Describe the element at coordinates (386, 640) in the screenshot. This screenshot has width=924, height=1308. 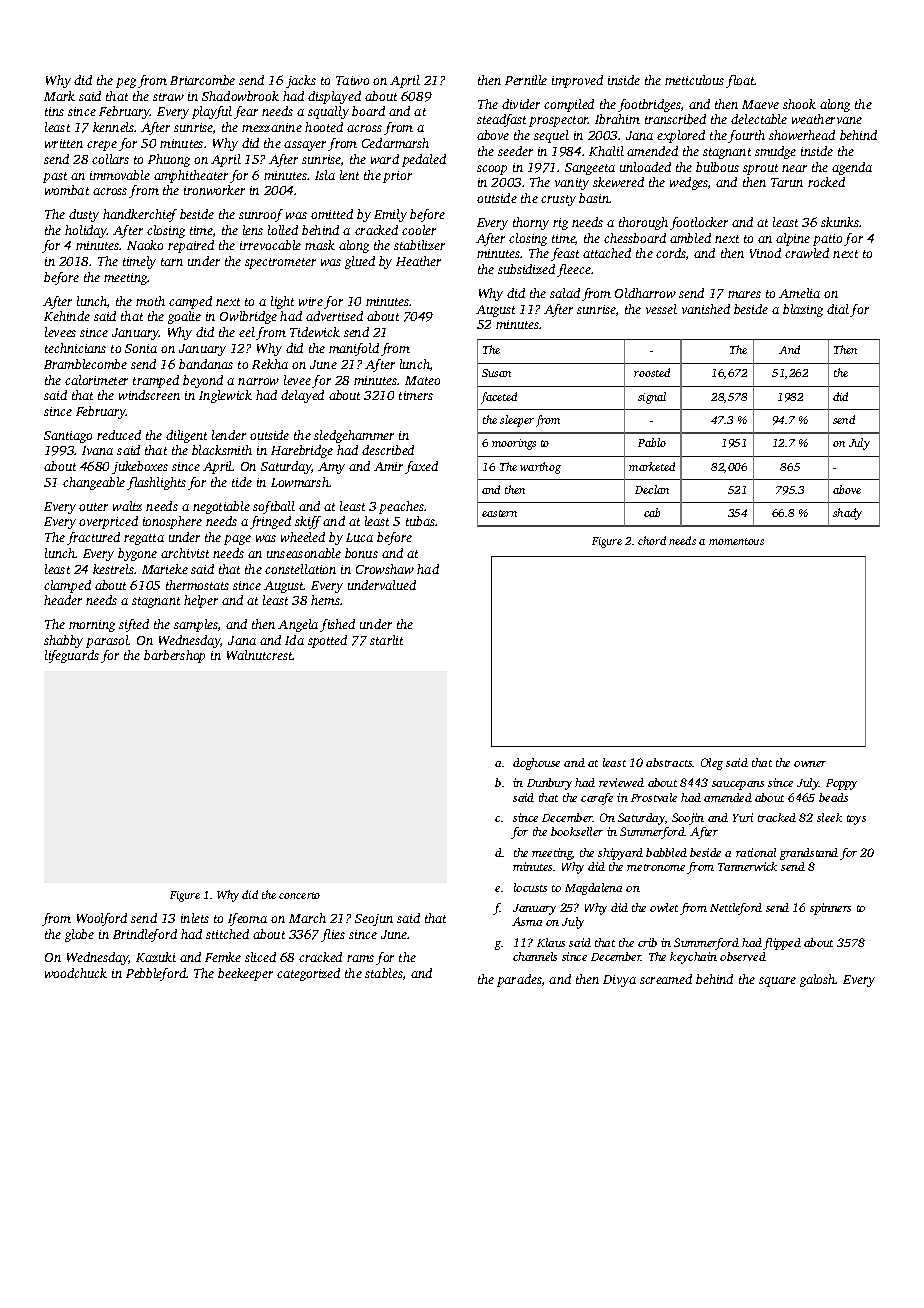
I see `starlit` at that location.
